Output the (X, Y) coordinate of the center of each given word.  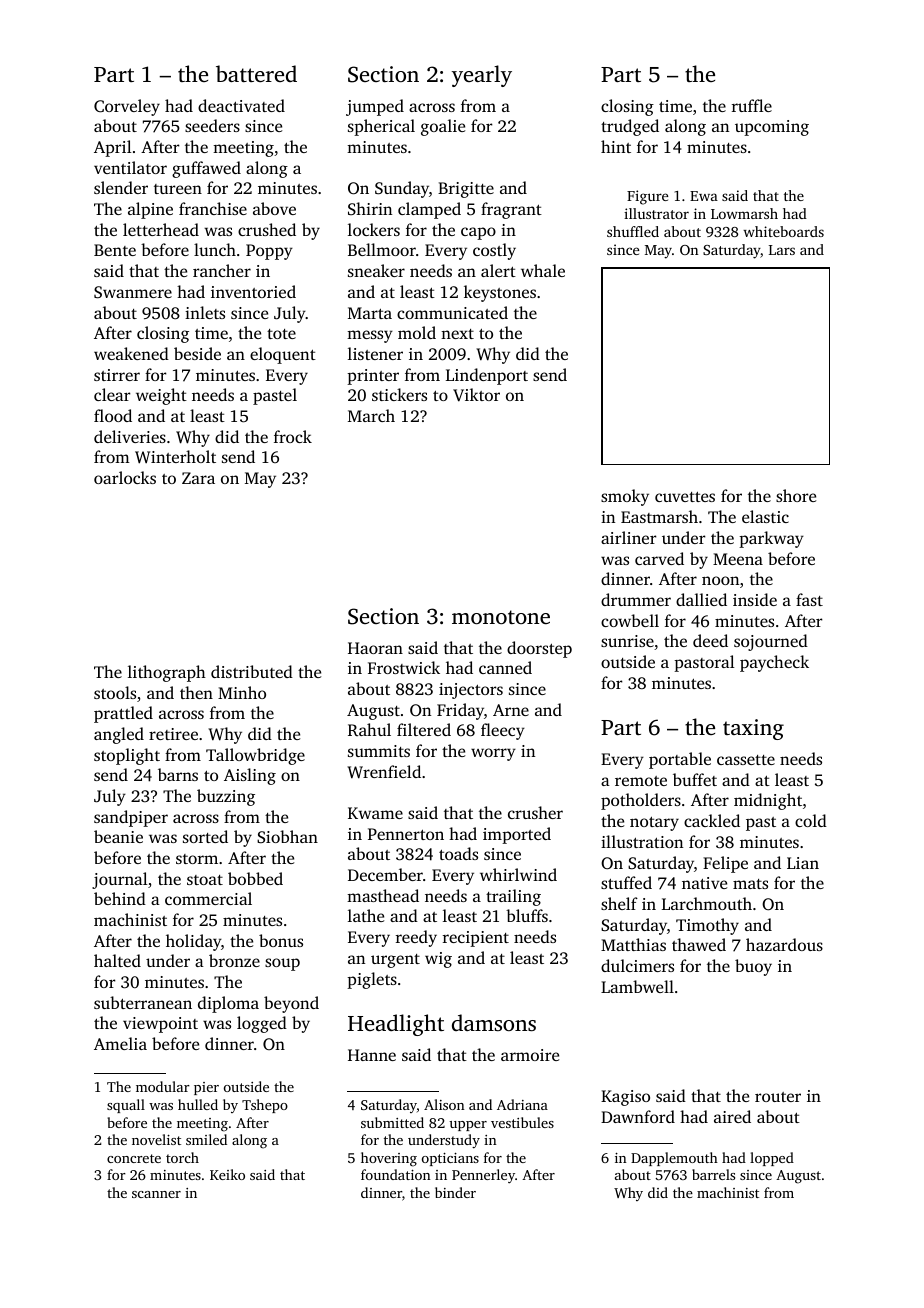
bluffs (527, 915)
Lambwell (637, 986)
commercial (208, 898)
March (371, 415)
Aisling (250, 776)
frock (293, 436)
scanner (156, 1194)
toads (458, 853)
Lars (782, 250)
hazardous (784, 944)
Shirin (370, 208)
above (274, 208)
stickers (399, 394)
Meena (738, 559)
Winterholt (175, 457)
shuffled (633, 231)
